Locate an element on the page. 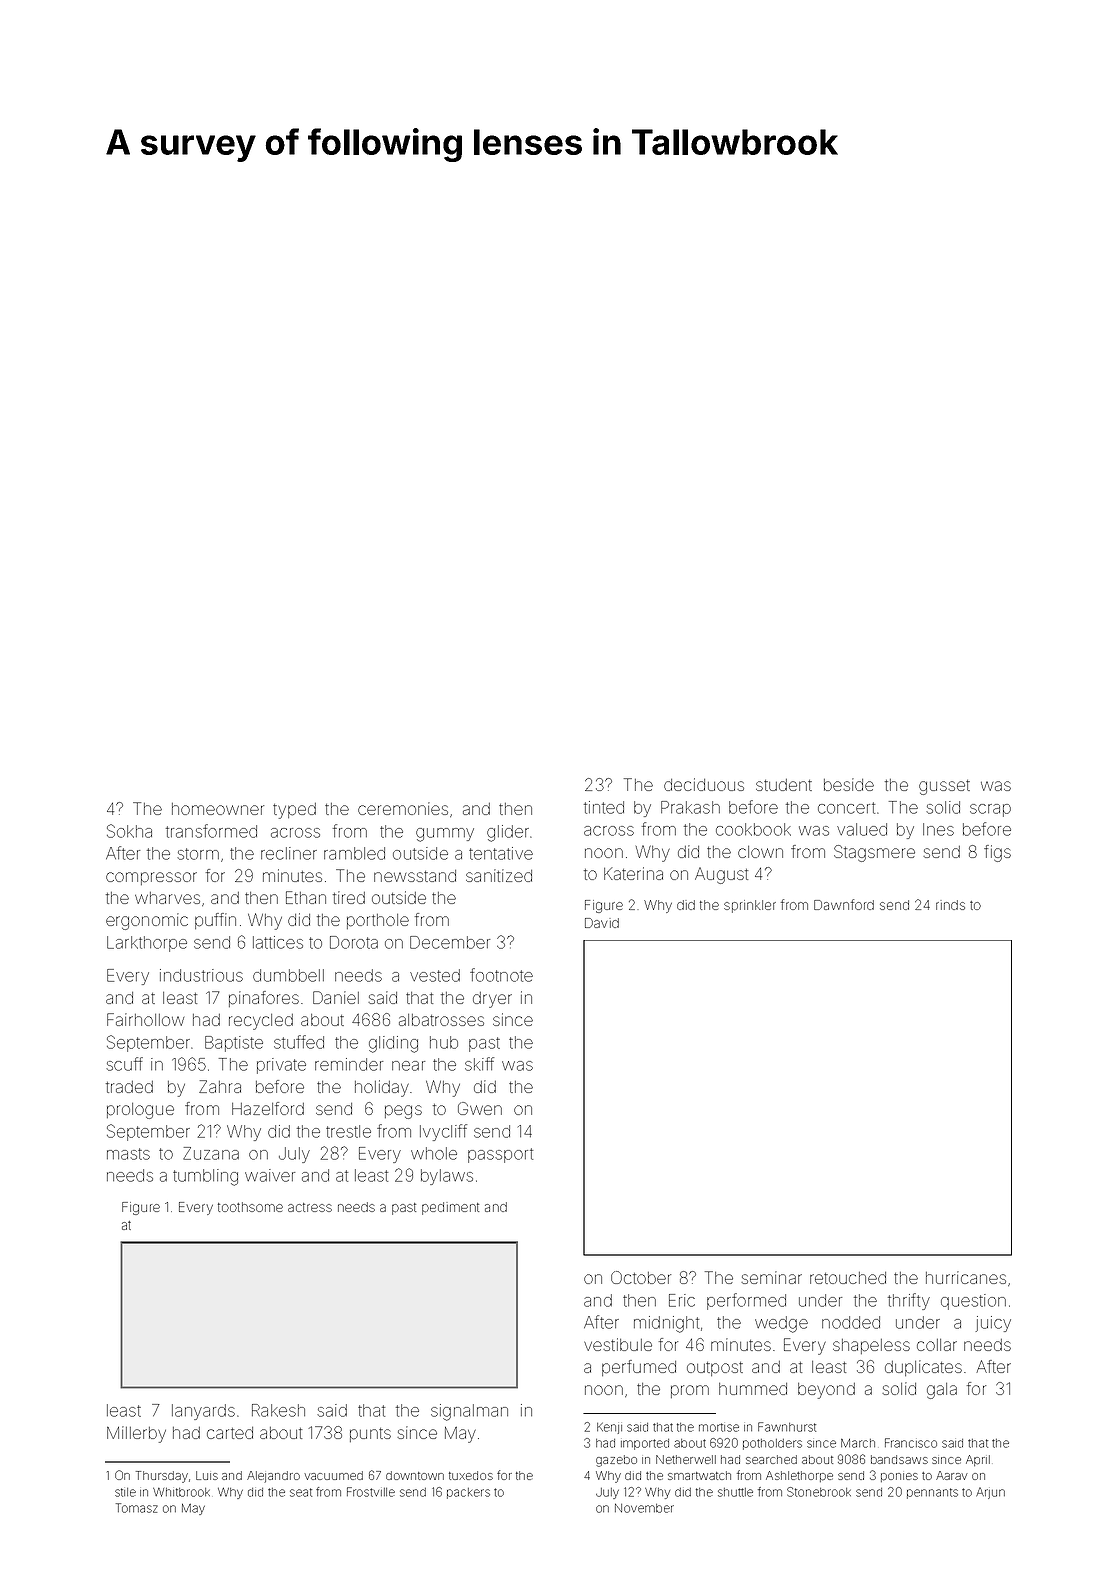 The height and width of the document is (1580, 1117). typed is located at coordinates (294, 811).
